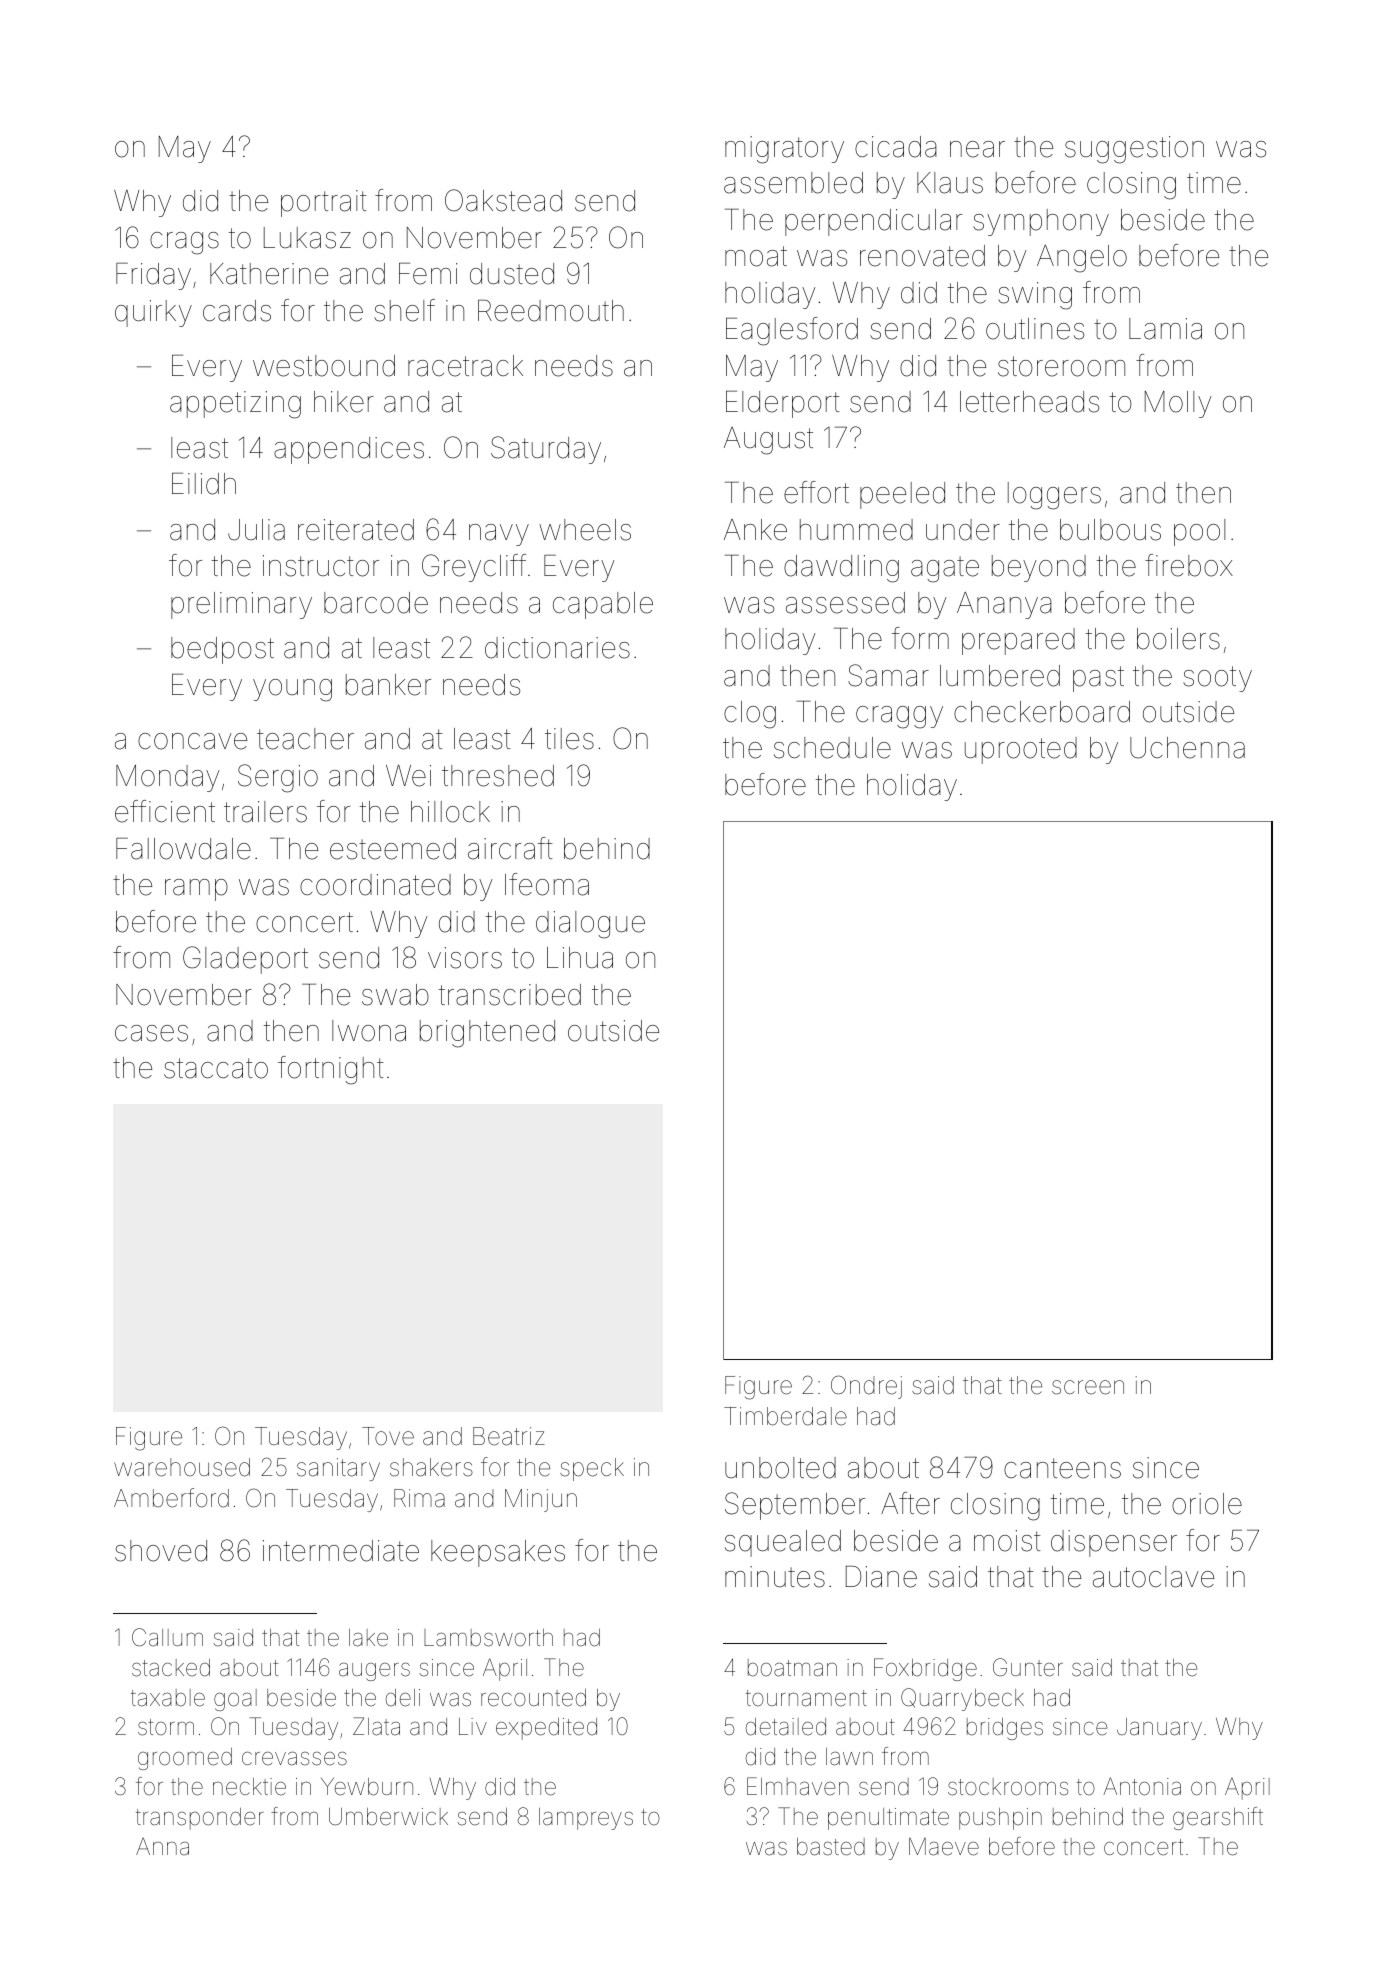 The width and height of the image is (1386, 1969). Describe the element at coordinates (196, 890) in the image. I see `ramp` at that location.
